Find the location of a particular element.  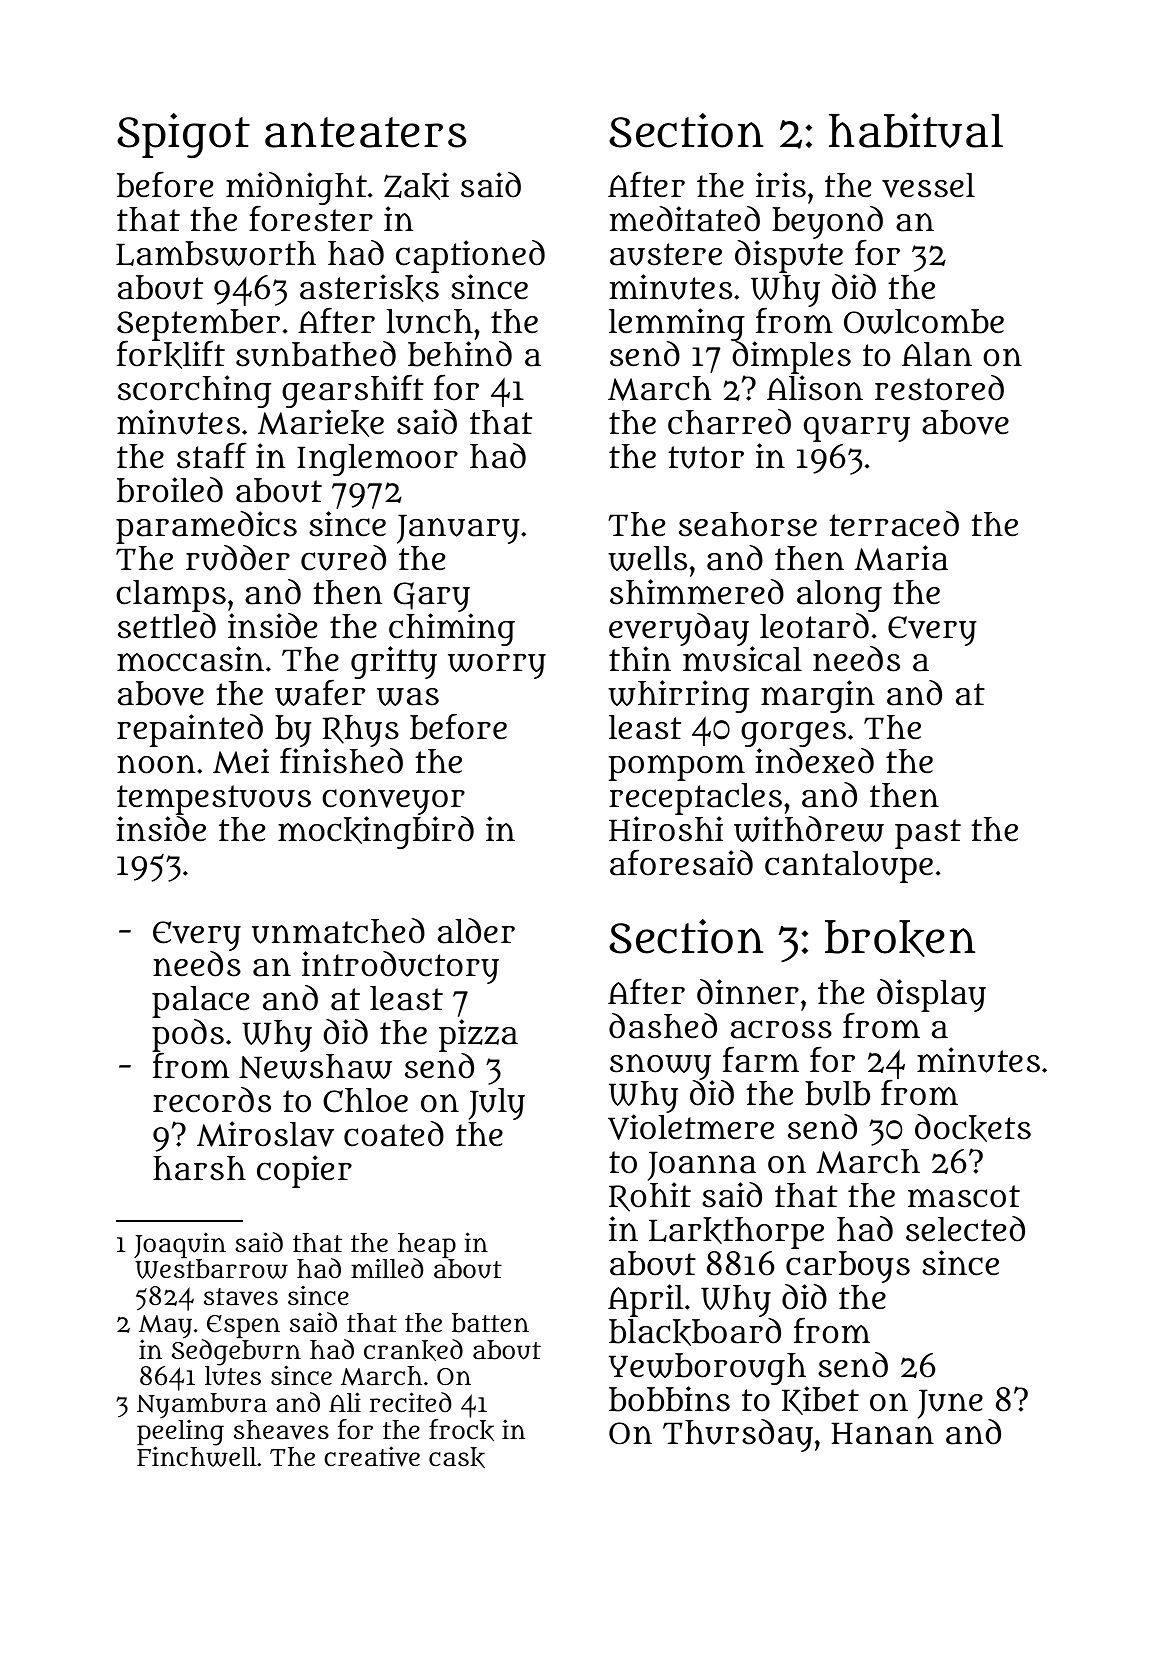

anteaters is located at coordinates (365, 132).
